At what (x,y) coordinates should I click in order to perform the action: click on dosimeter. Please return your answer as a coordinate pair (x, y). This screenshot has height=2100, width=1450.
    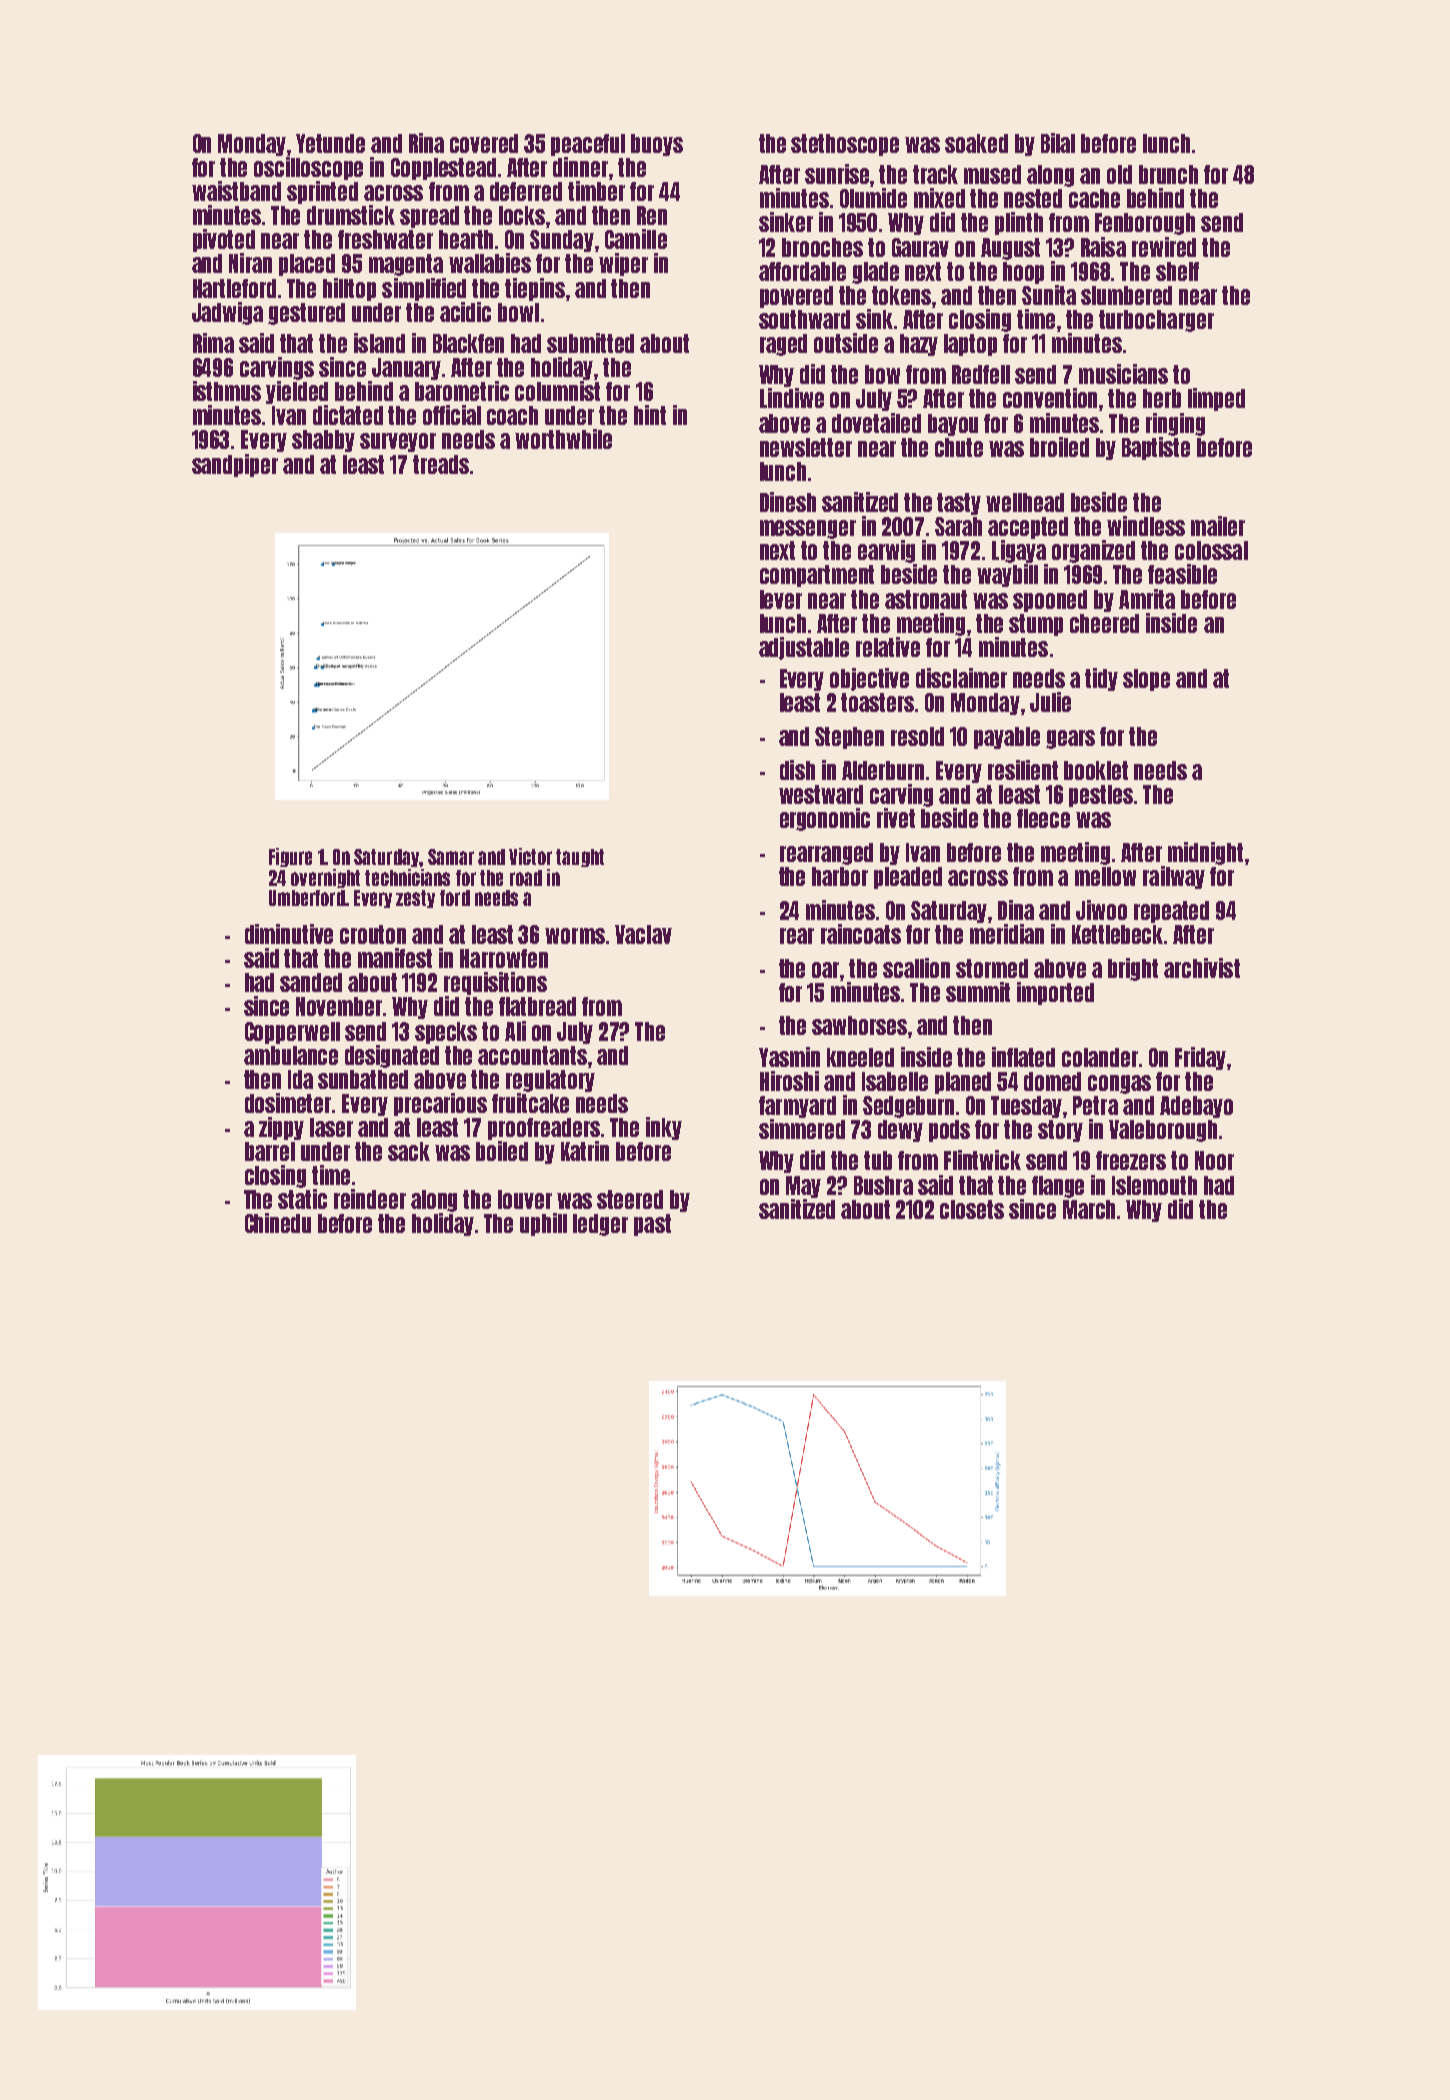
    Looking at the image, I should click on (288, 1103).
